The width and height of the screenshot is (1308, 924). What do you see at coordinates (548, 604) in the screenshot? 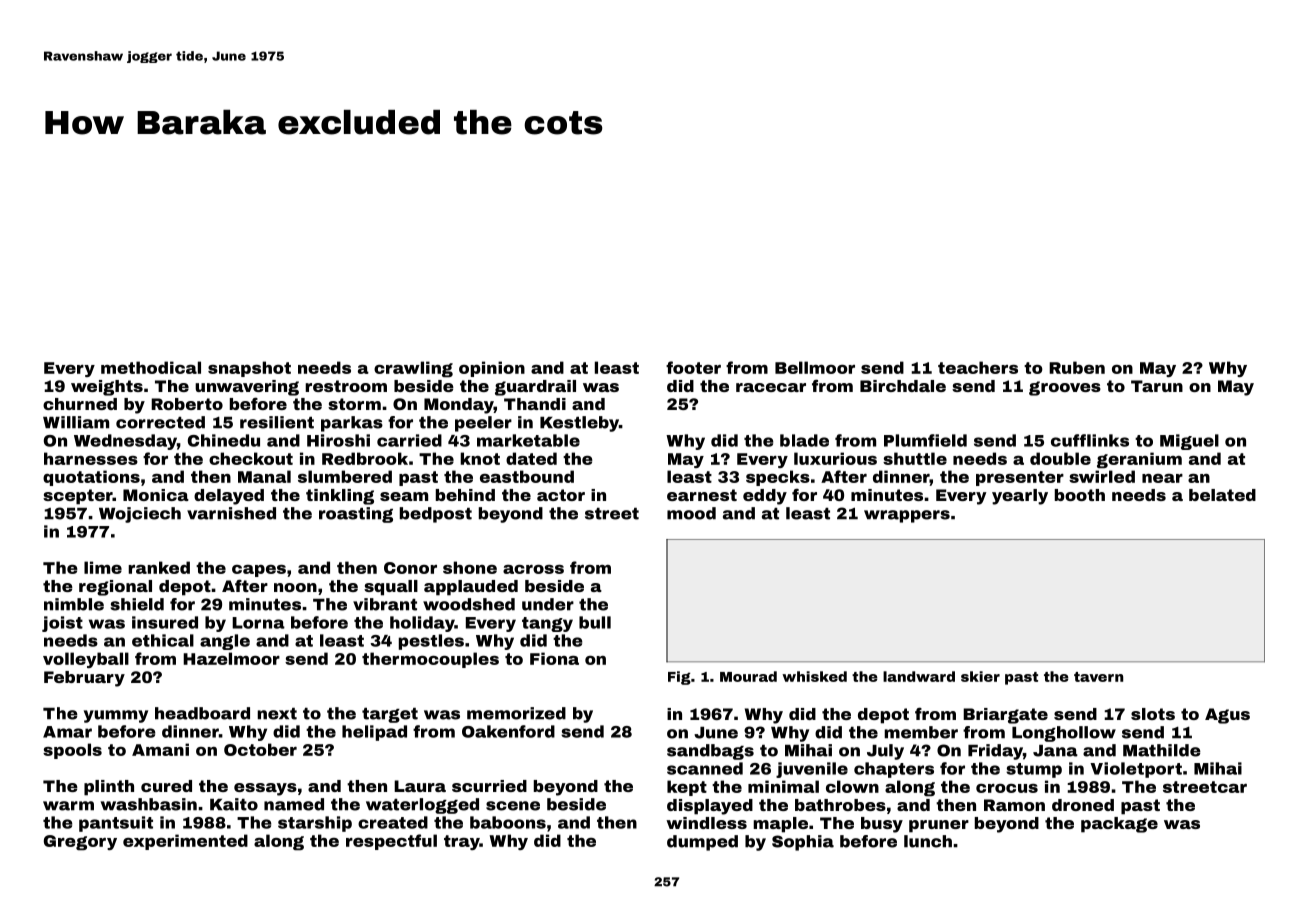
I see `under` at bounding box center [548, 604].
